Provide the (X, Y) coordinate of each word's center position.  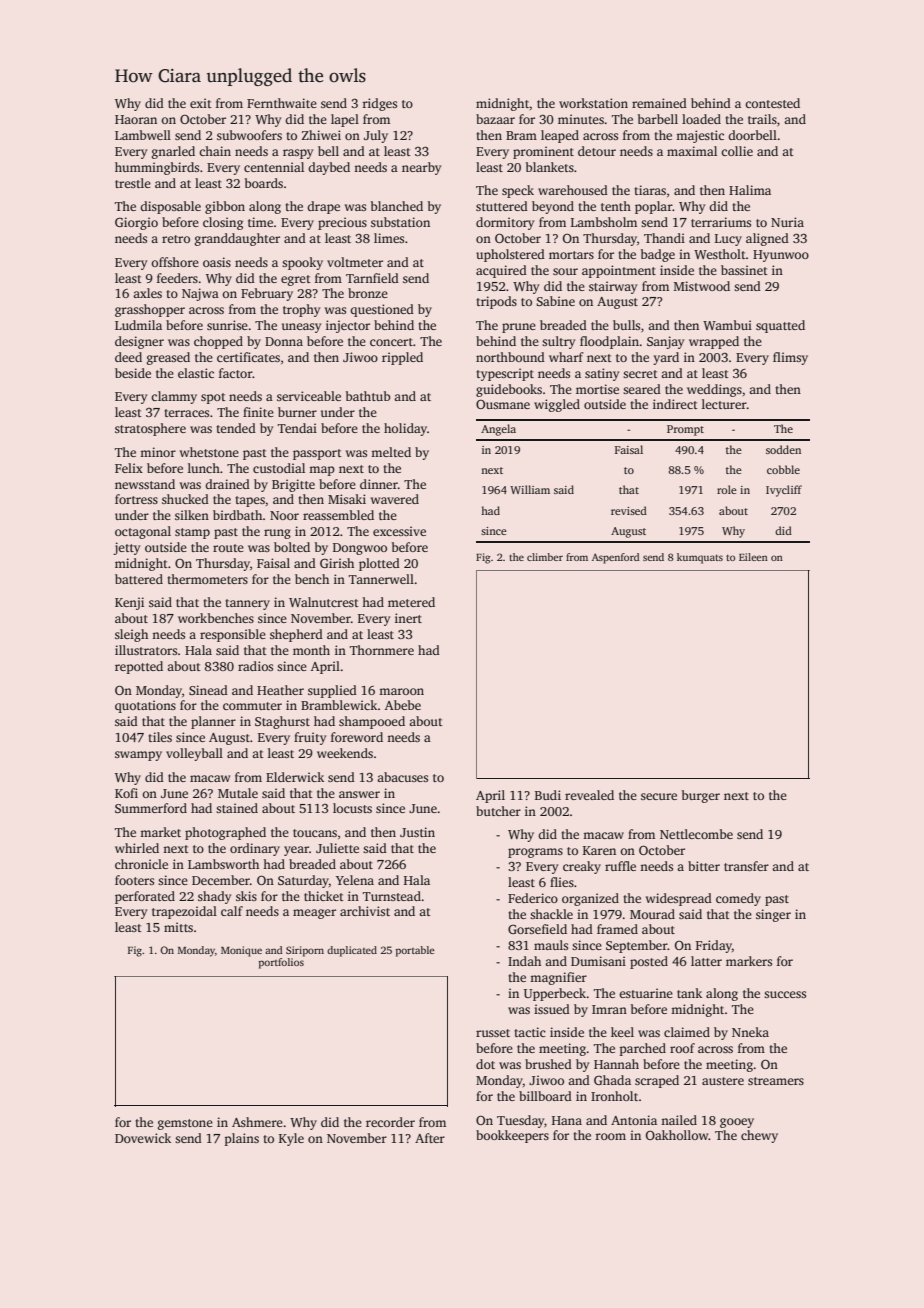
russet (493, 1033)
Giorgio (136, 223)
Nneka (750, 1032)
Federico (533, 898)
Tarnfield (372, 278)
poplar (653, 207)
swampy (138, 756)
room (610, 1136)
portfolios (281, 963)
